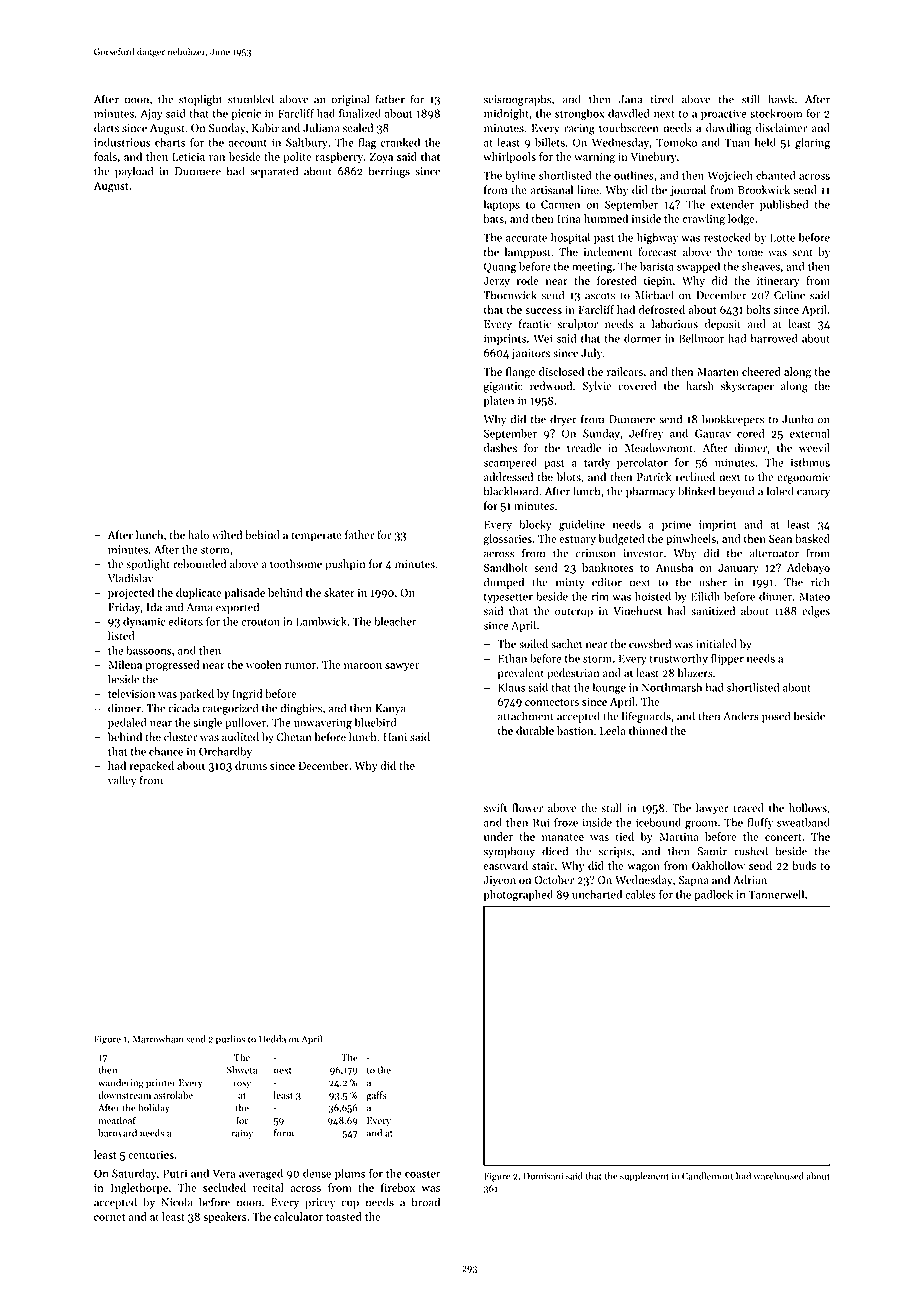  What do you see at coordinates (245, 593) in the screenshot?
I see `palisade` at bounding box center [245, 593].
